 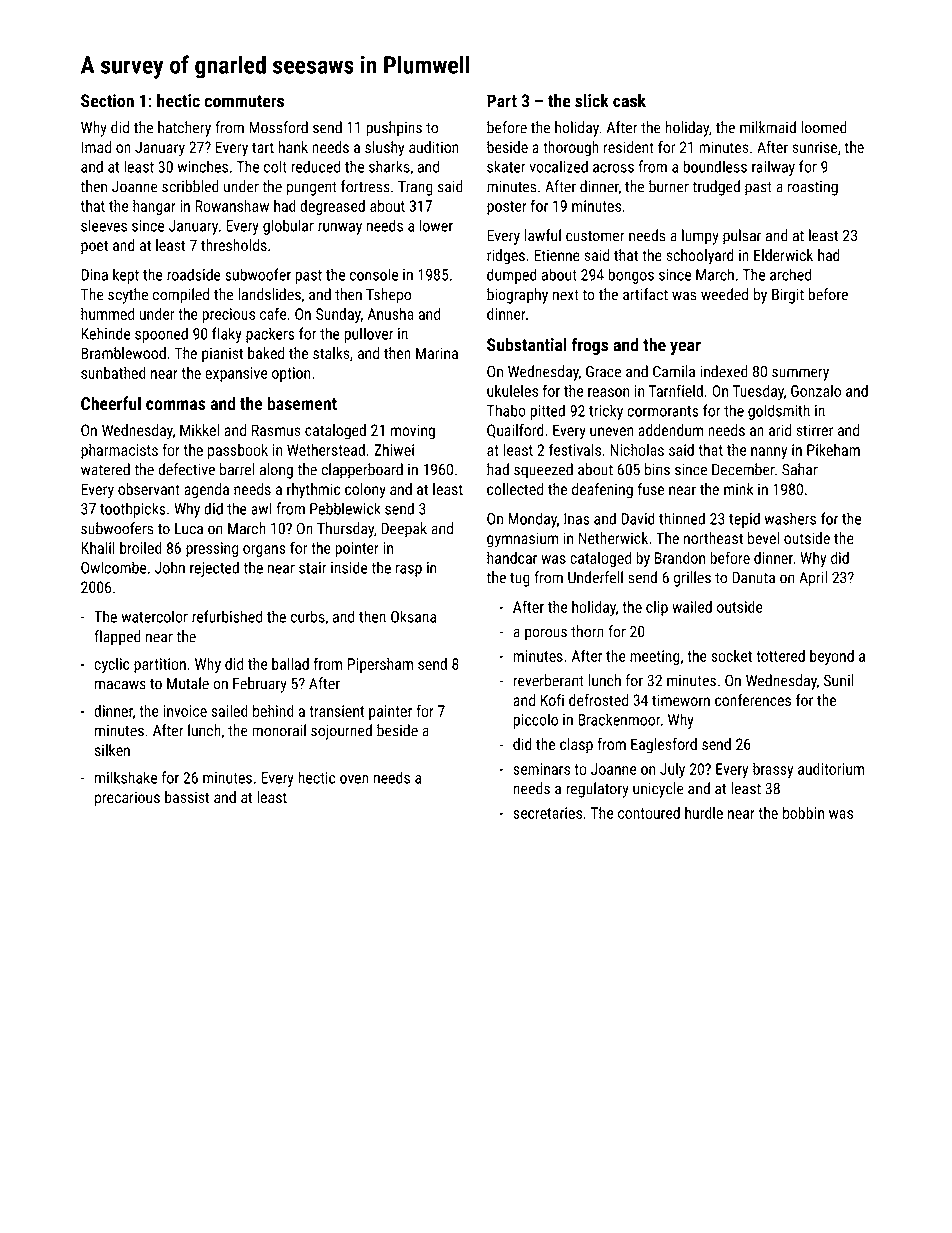 What do you see at coordinates (187, 797) in the screenshot?
I see `bassist` at bounding box center [187, 797].
